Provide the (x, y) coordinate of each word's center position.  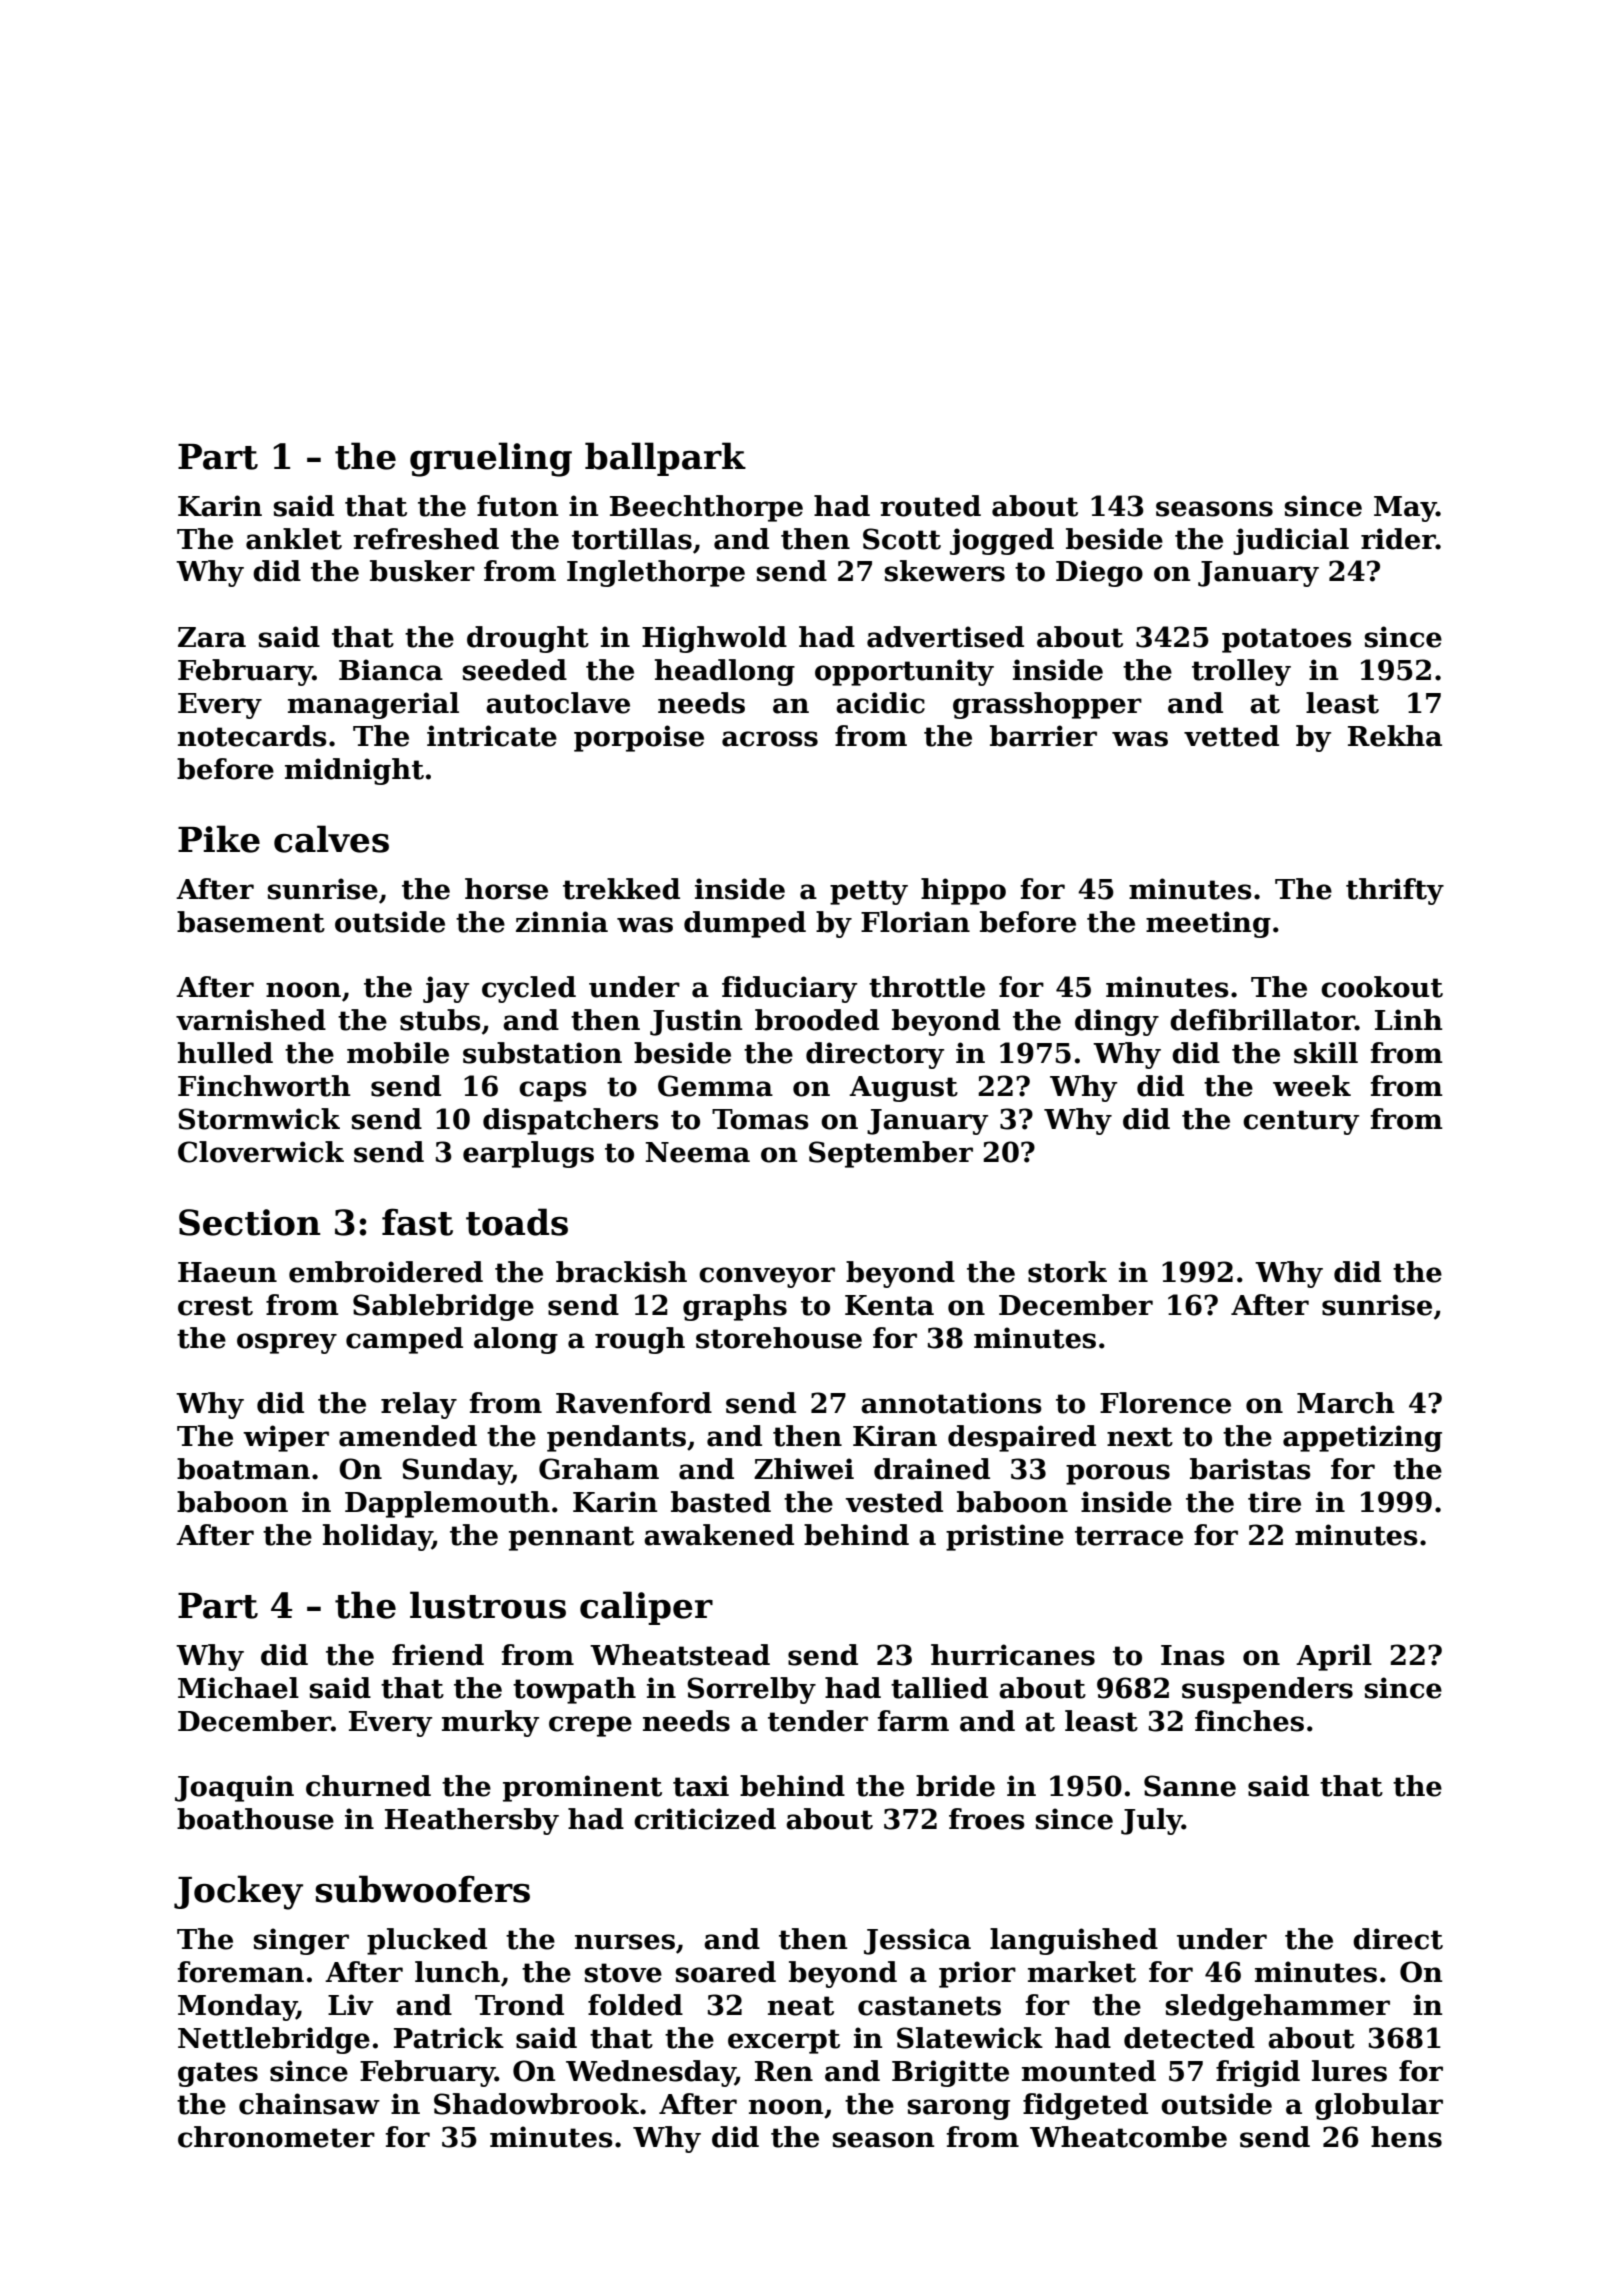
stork (1067, 1272)
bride (955, 1786)
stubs (440, 1020)
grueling (491, 459)
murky (490, 1723)
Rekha (1395, 736)
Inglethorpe (656, 573)
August (903, 1089)
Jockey (238, 1892)
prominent (582, 1788)
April (1334, 1657)
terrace (1129, 1536)
